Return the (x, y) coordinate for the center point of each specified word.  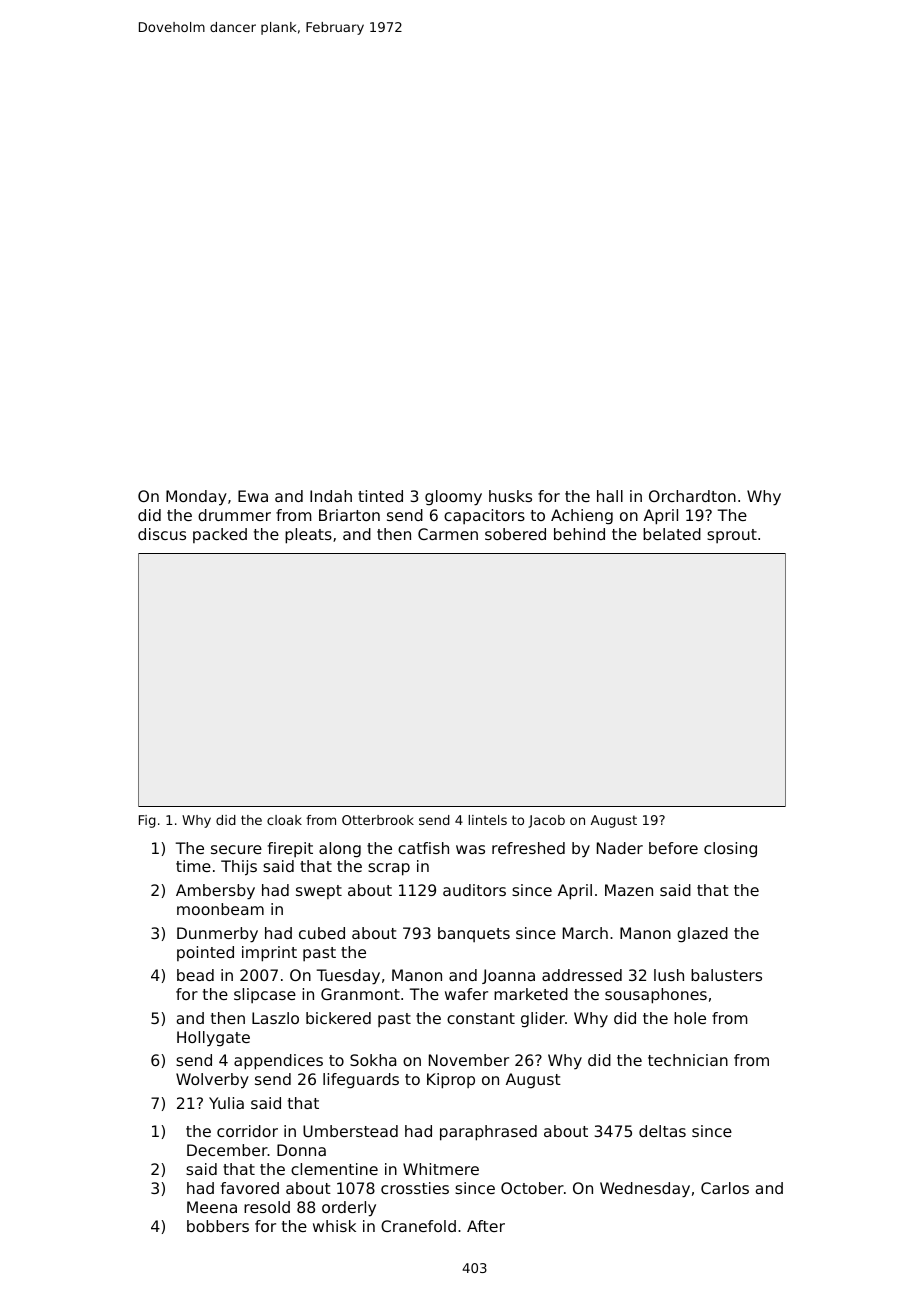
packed (220, 535)
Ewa (253, 496)
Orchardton (692, 496)
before (673, 848)
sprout (732, 536)
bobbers (218, 1226)
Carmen (448, 534)
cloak (284, 820)
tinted (380, 496)
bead (195, 975)
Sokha (373, 1060)
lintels (487, 820)
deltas (662, 1131)
